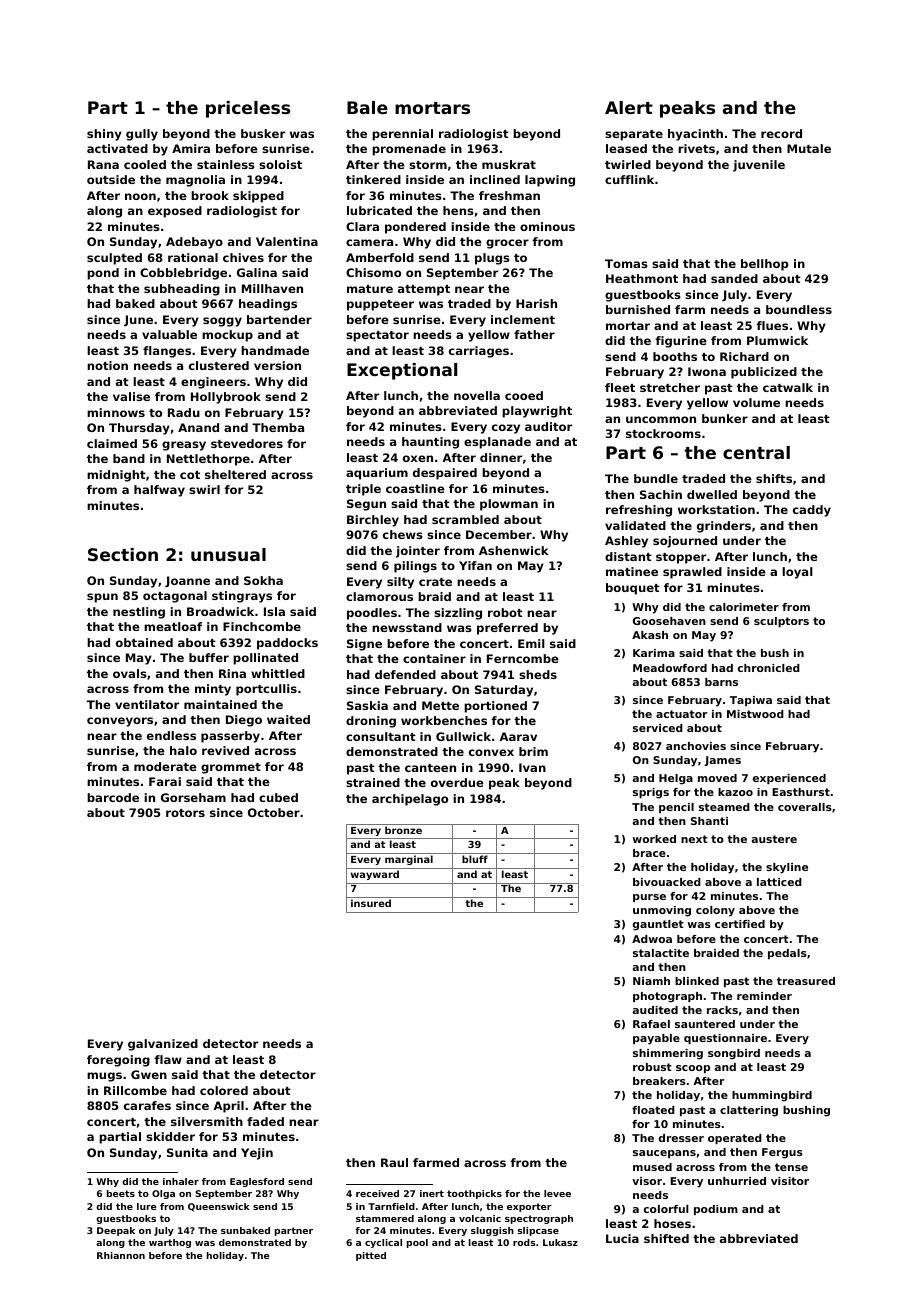  What do you see at coordinates (402, 135) in the screenshot?
I see `perennial` at bounding box center [402, 135].
